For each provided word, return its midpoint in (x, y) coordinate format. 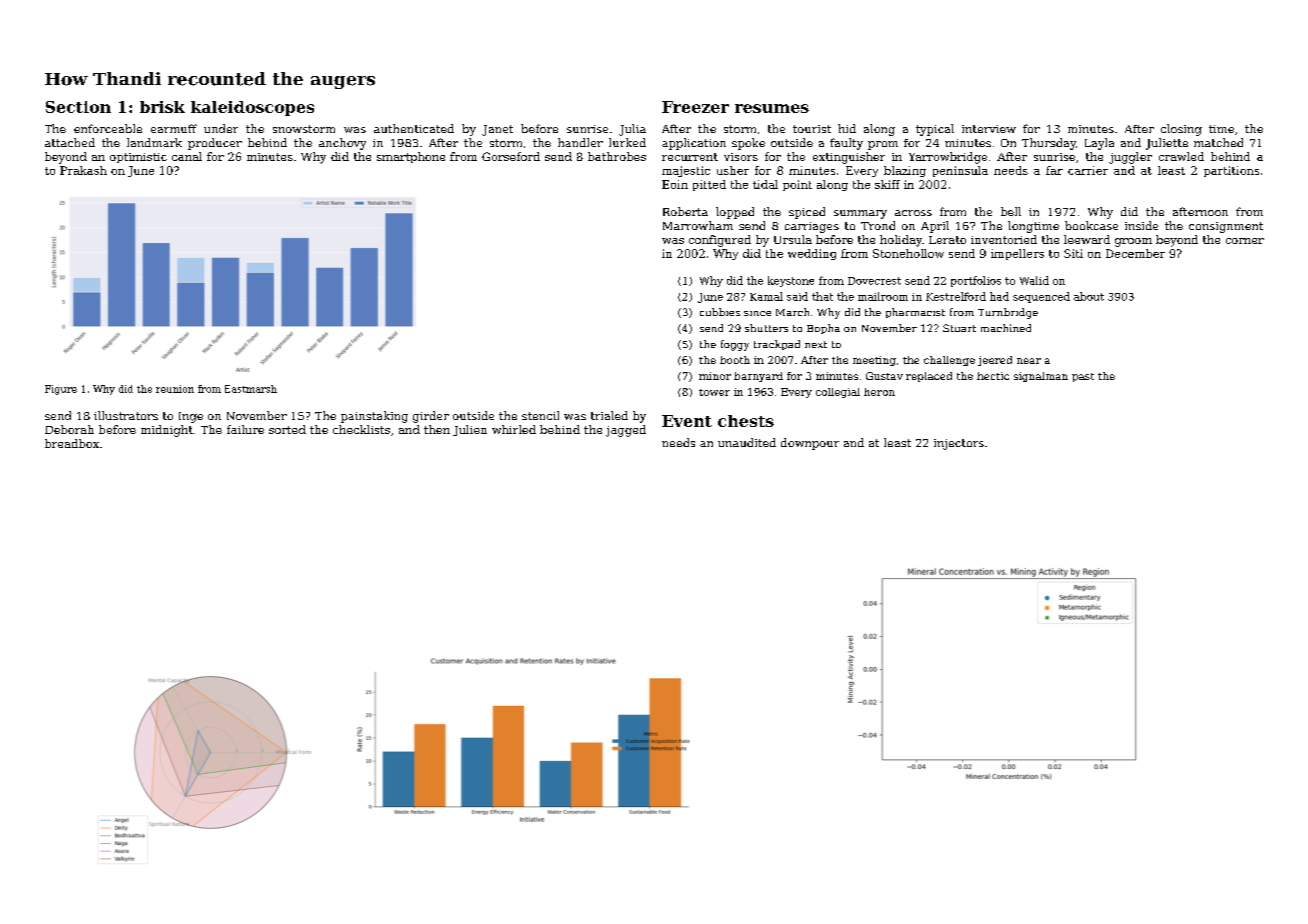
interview (989, 129)
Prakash (83, 170)
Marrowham (698, 225)
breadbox (72, 443)
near (1029, 361)
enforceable (108, 128)
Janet (497, 130)
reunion (175, 389)
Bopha (823, 329)
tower (714, 392)
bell (1011, 211)
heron (879, 392)
